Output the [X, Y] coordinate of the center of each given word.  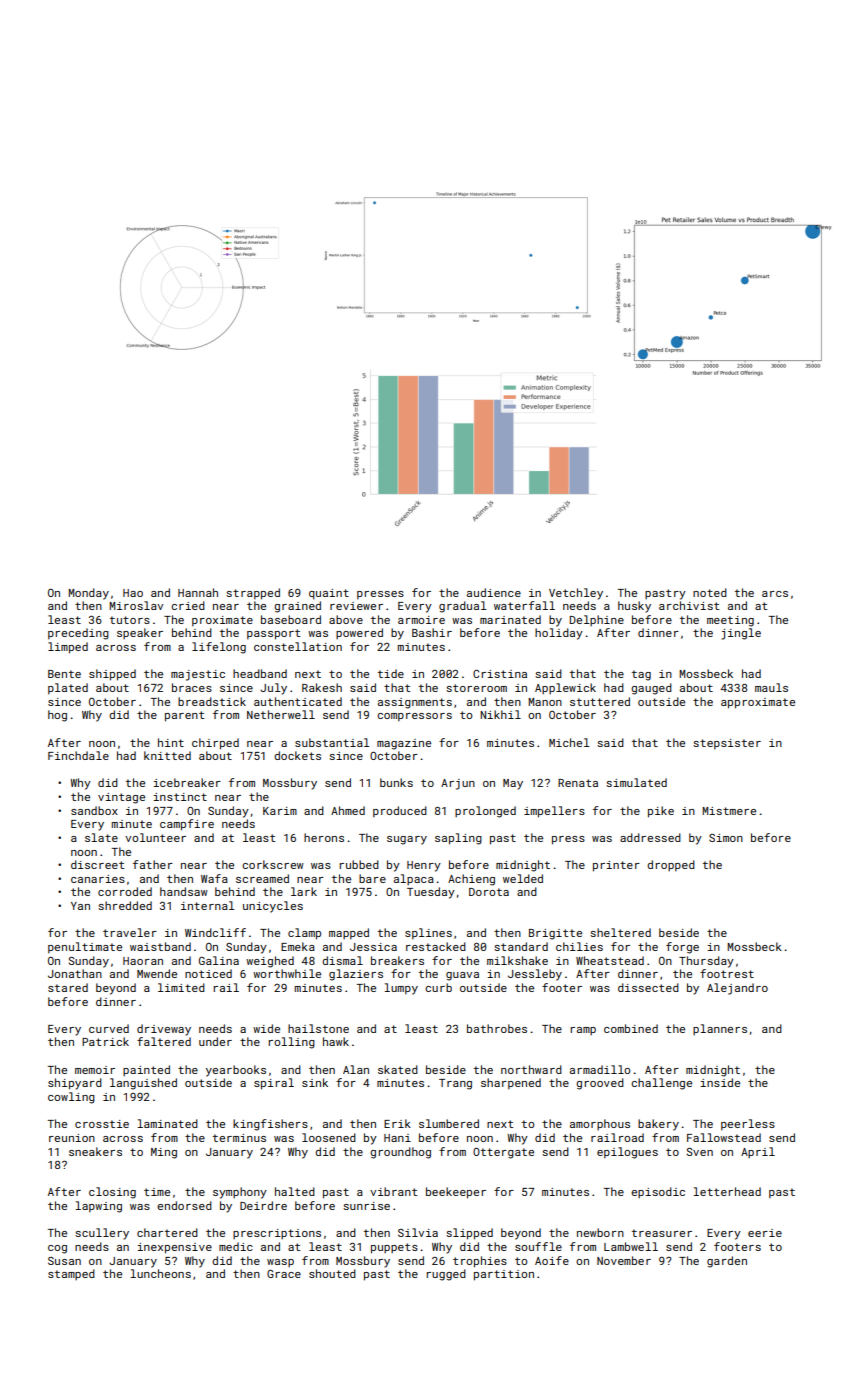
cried [188, 605]
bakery [658, 1125]
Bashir [432, 632]
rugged [446, 1275]
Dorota [489, 892]
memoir [95, 1070]
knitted [167, 755]
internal [208, 905]
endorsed [184, 1205]
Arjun [458, 784]
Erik [397, 1123]
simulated [636, 782]
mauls [771, 687]
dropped [671, 865]
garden [727, 1262]
